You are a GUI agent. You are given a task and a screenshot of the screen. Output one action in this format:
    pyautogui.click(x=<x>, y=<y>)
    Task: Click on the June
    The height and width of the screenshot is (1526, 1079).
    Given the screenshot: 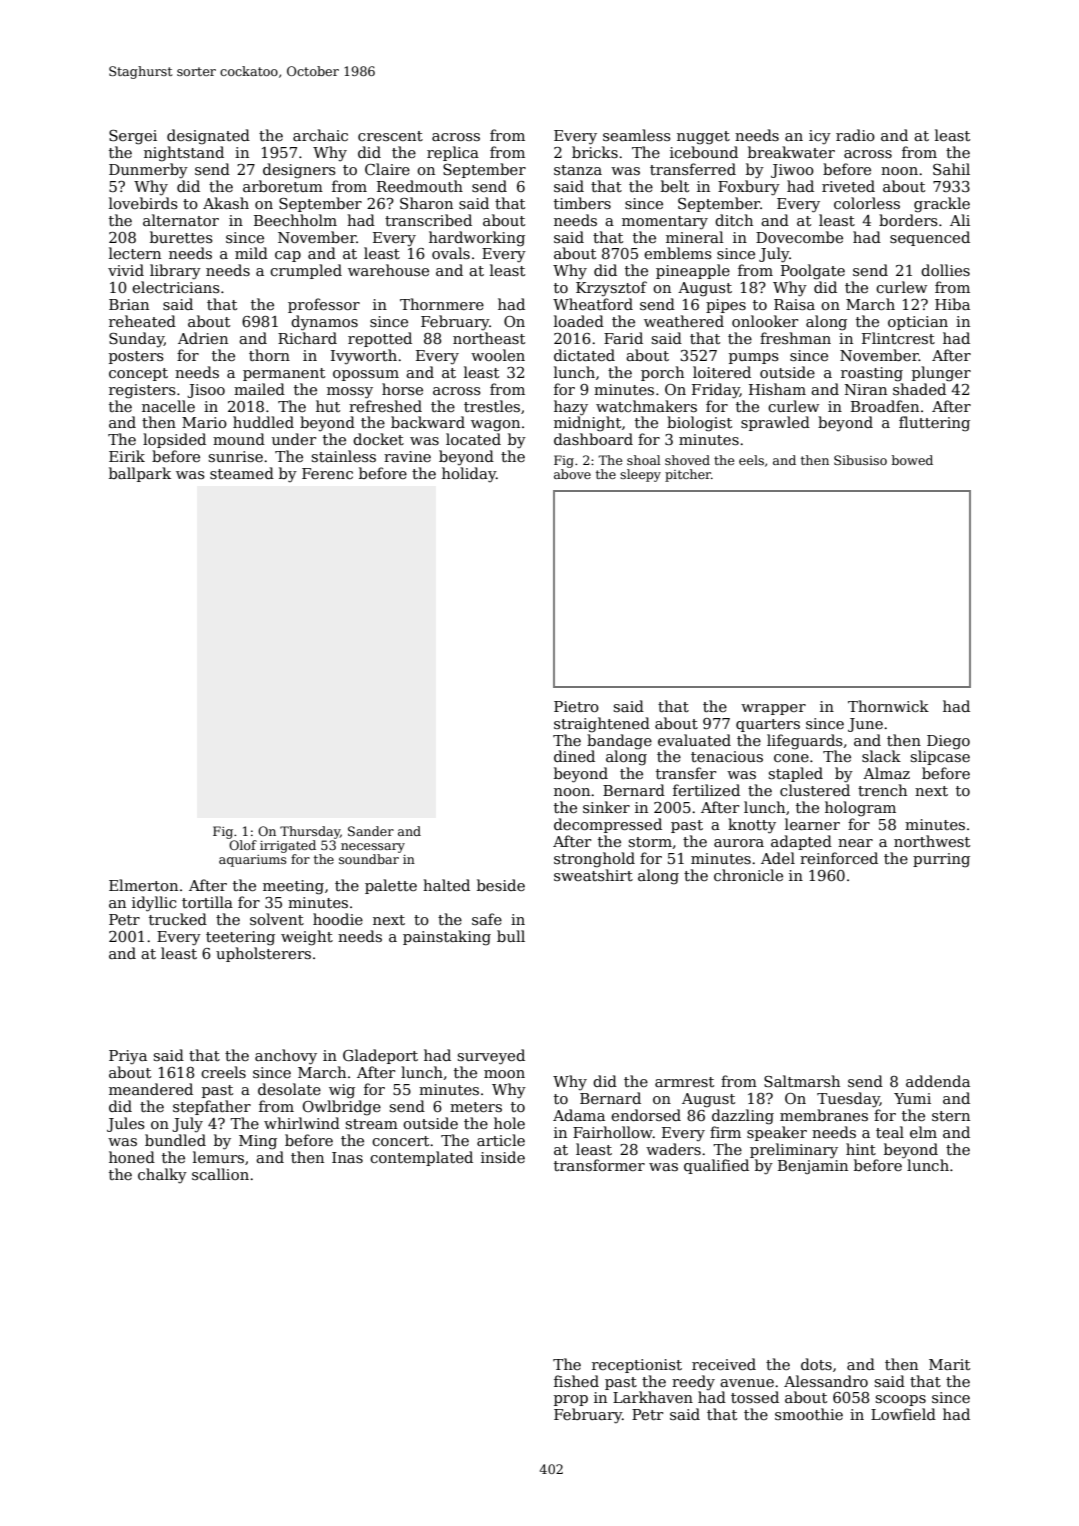 What is the action you would take?
    pyautogui.click(x=865, y=725)
